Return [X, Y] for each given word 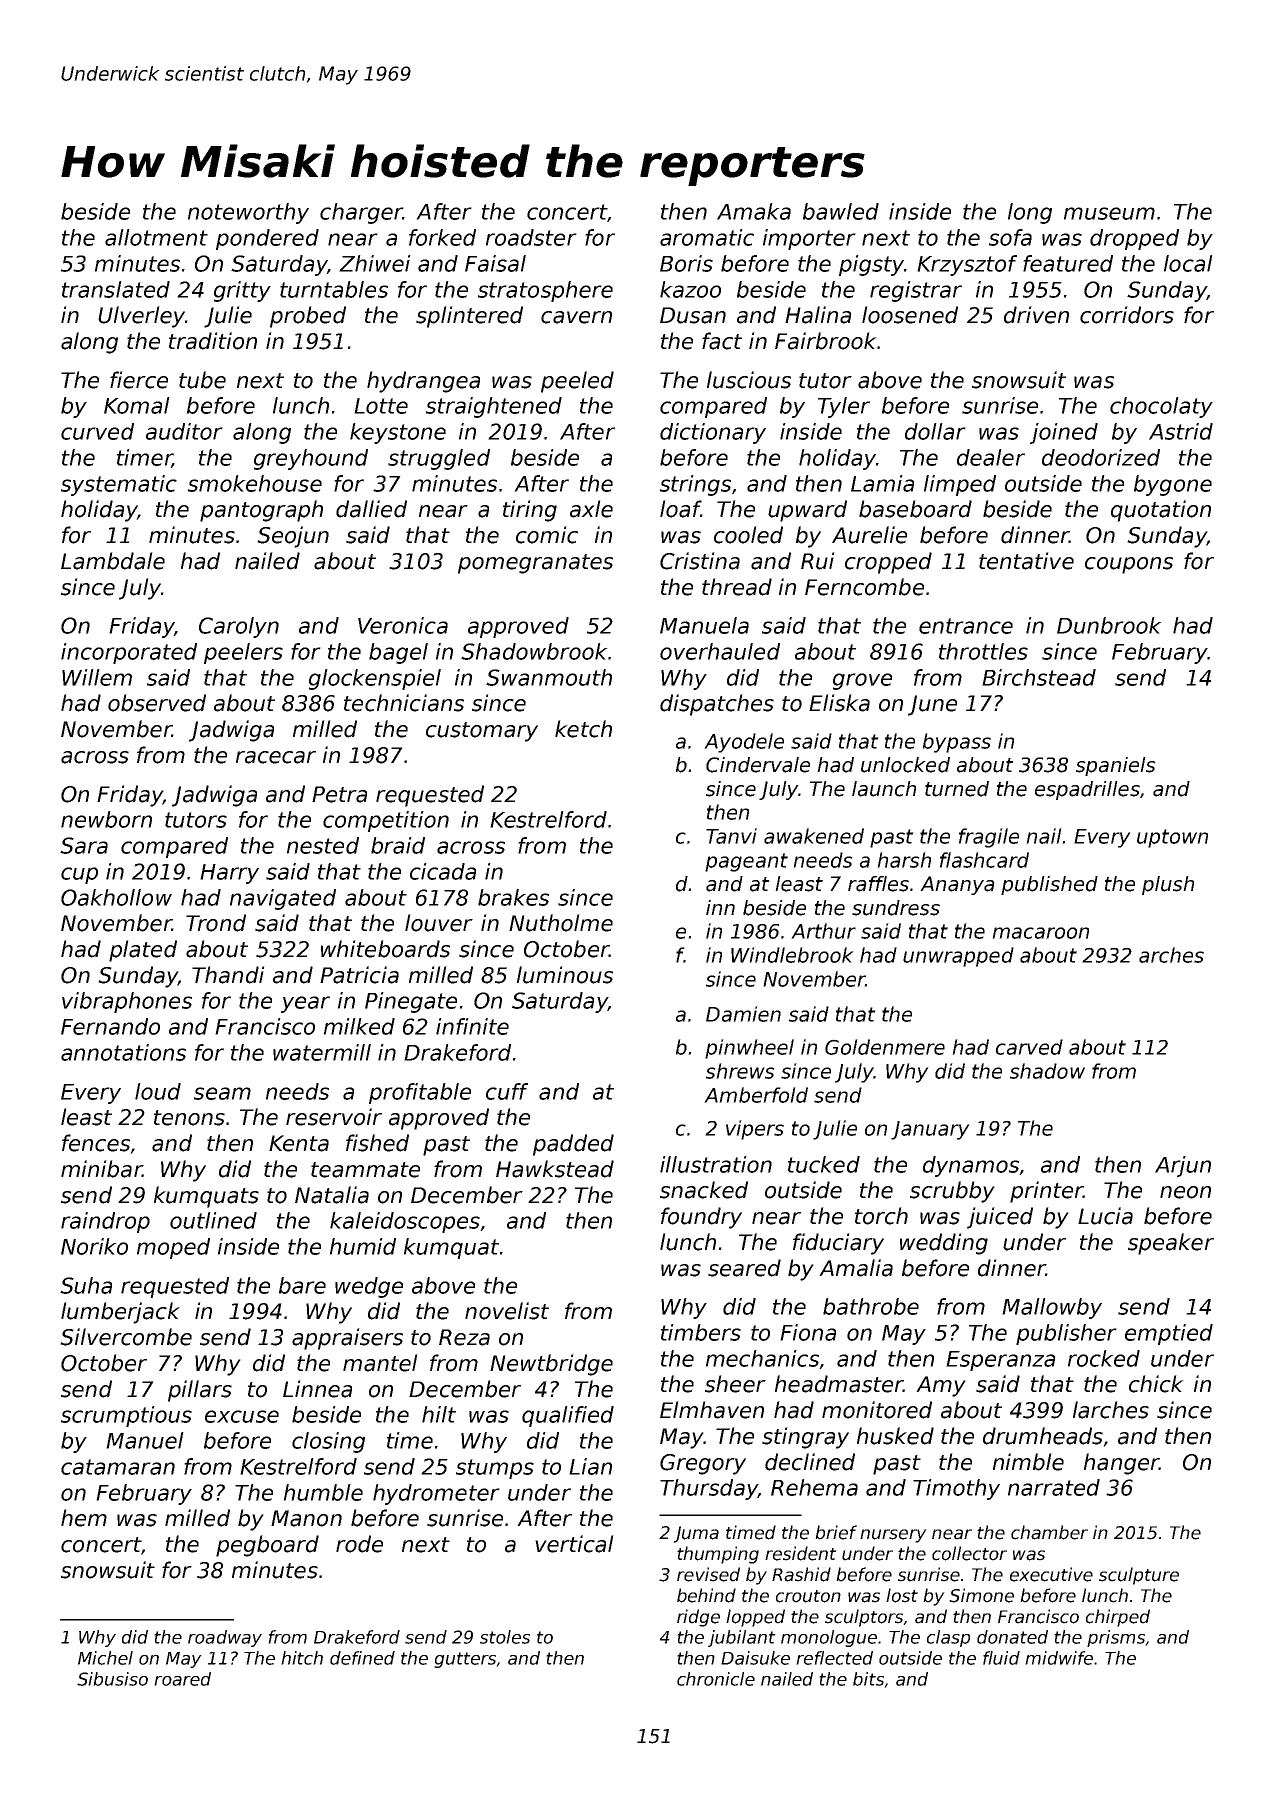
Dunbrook [1109, 625]
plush [1168, 885]
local [1188, 263]
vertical [574, 1544]
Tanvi [731, 836]
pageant [746, 862]
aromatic [707, 237]
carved [1029, 1047]
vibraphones [127, 1002]
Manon [306, 1518]
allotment [156, 237]
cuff [507, 1091]
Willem [97, 677]
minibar [101, 1169]
